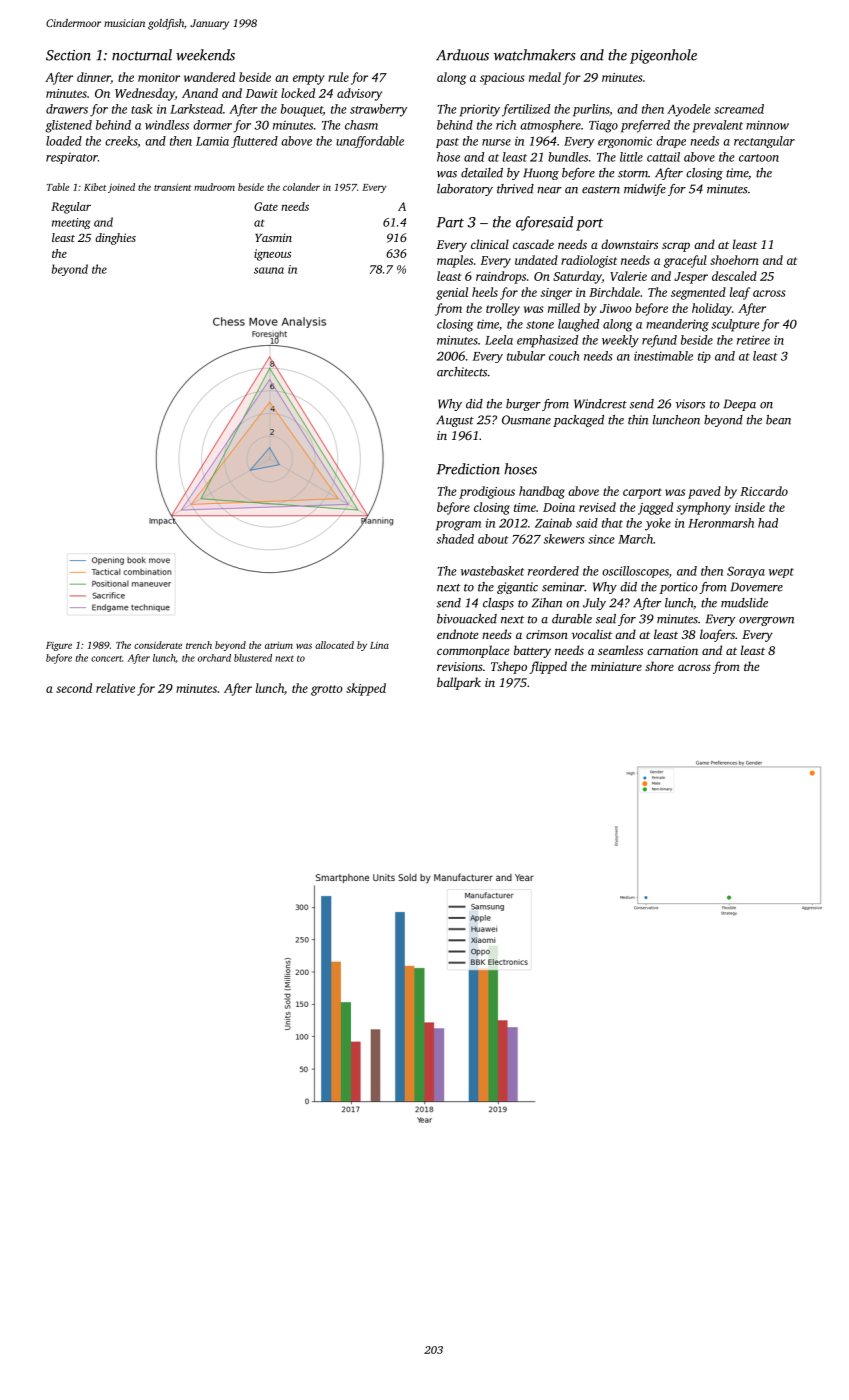  What do you see at coordinates (199, 645) in the page?
I see `trench` at bounding box center [199, 645].
